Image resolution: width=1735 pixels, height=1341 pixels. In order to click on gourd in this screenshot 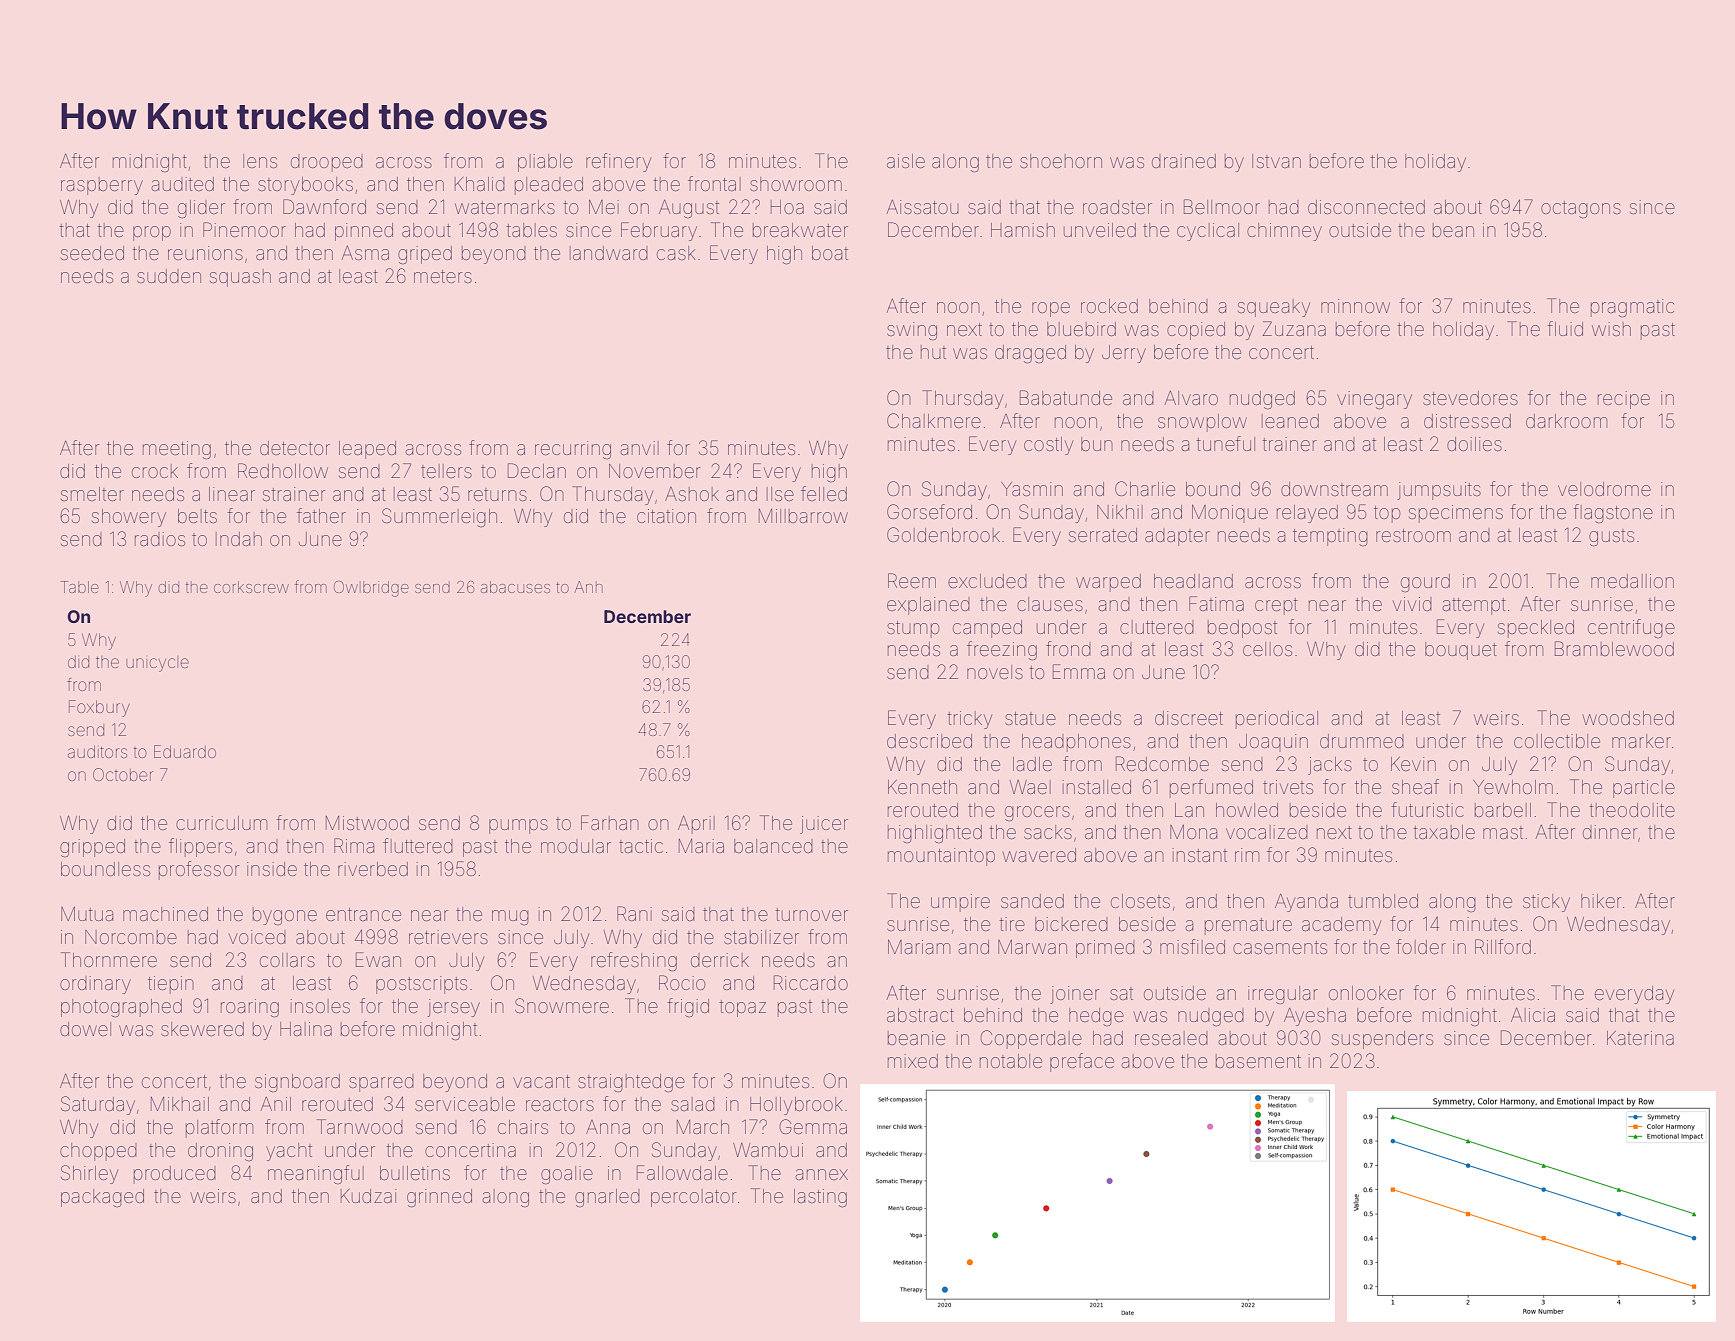, I will do `click(1425, 583)`.
